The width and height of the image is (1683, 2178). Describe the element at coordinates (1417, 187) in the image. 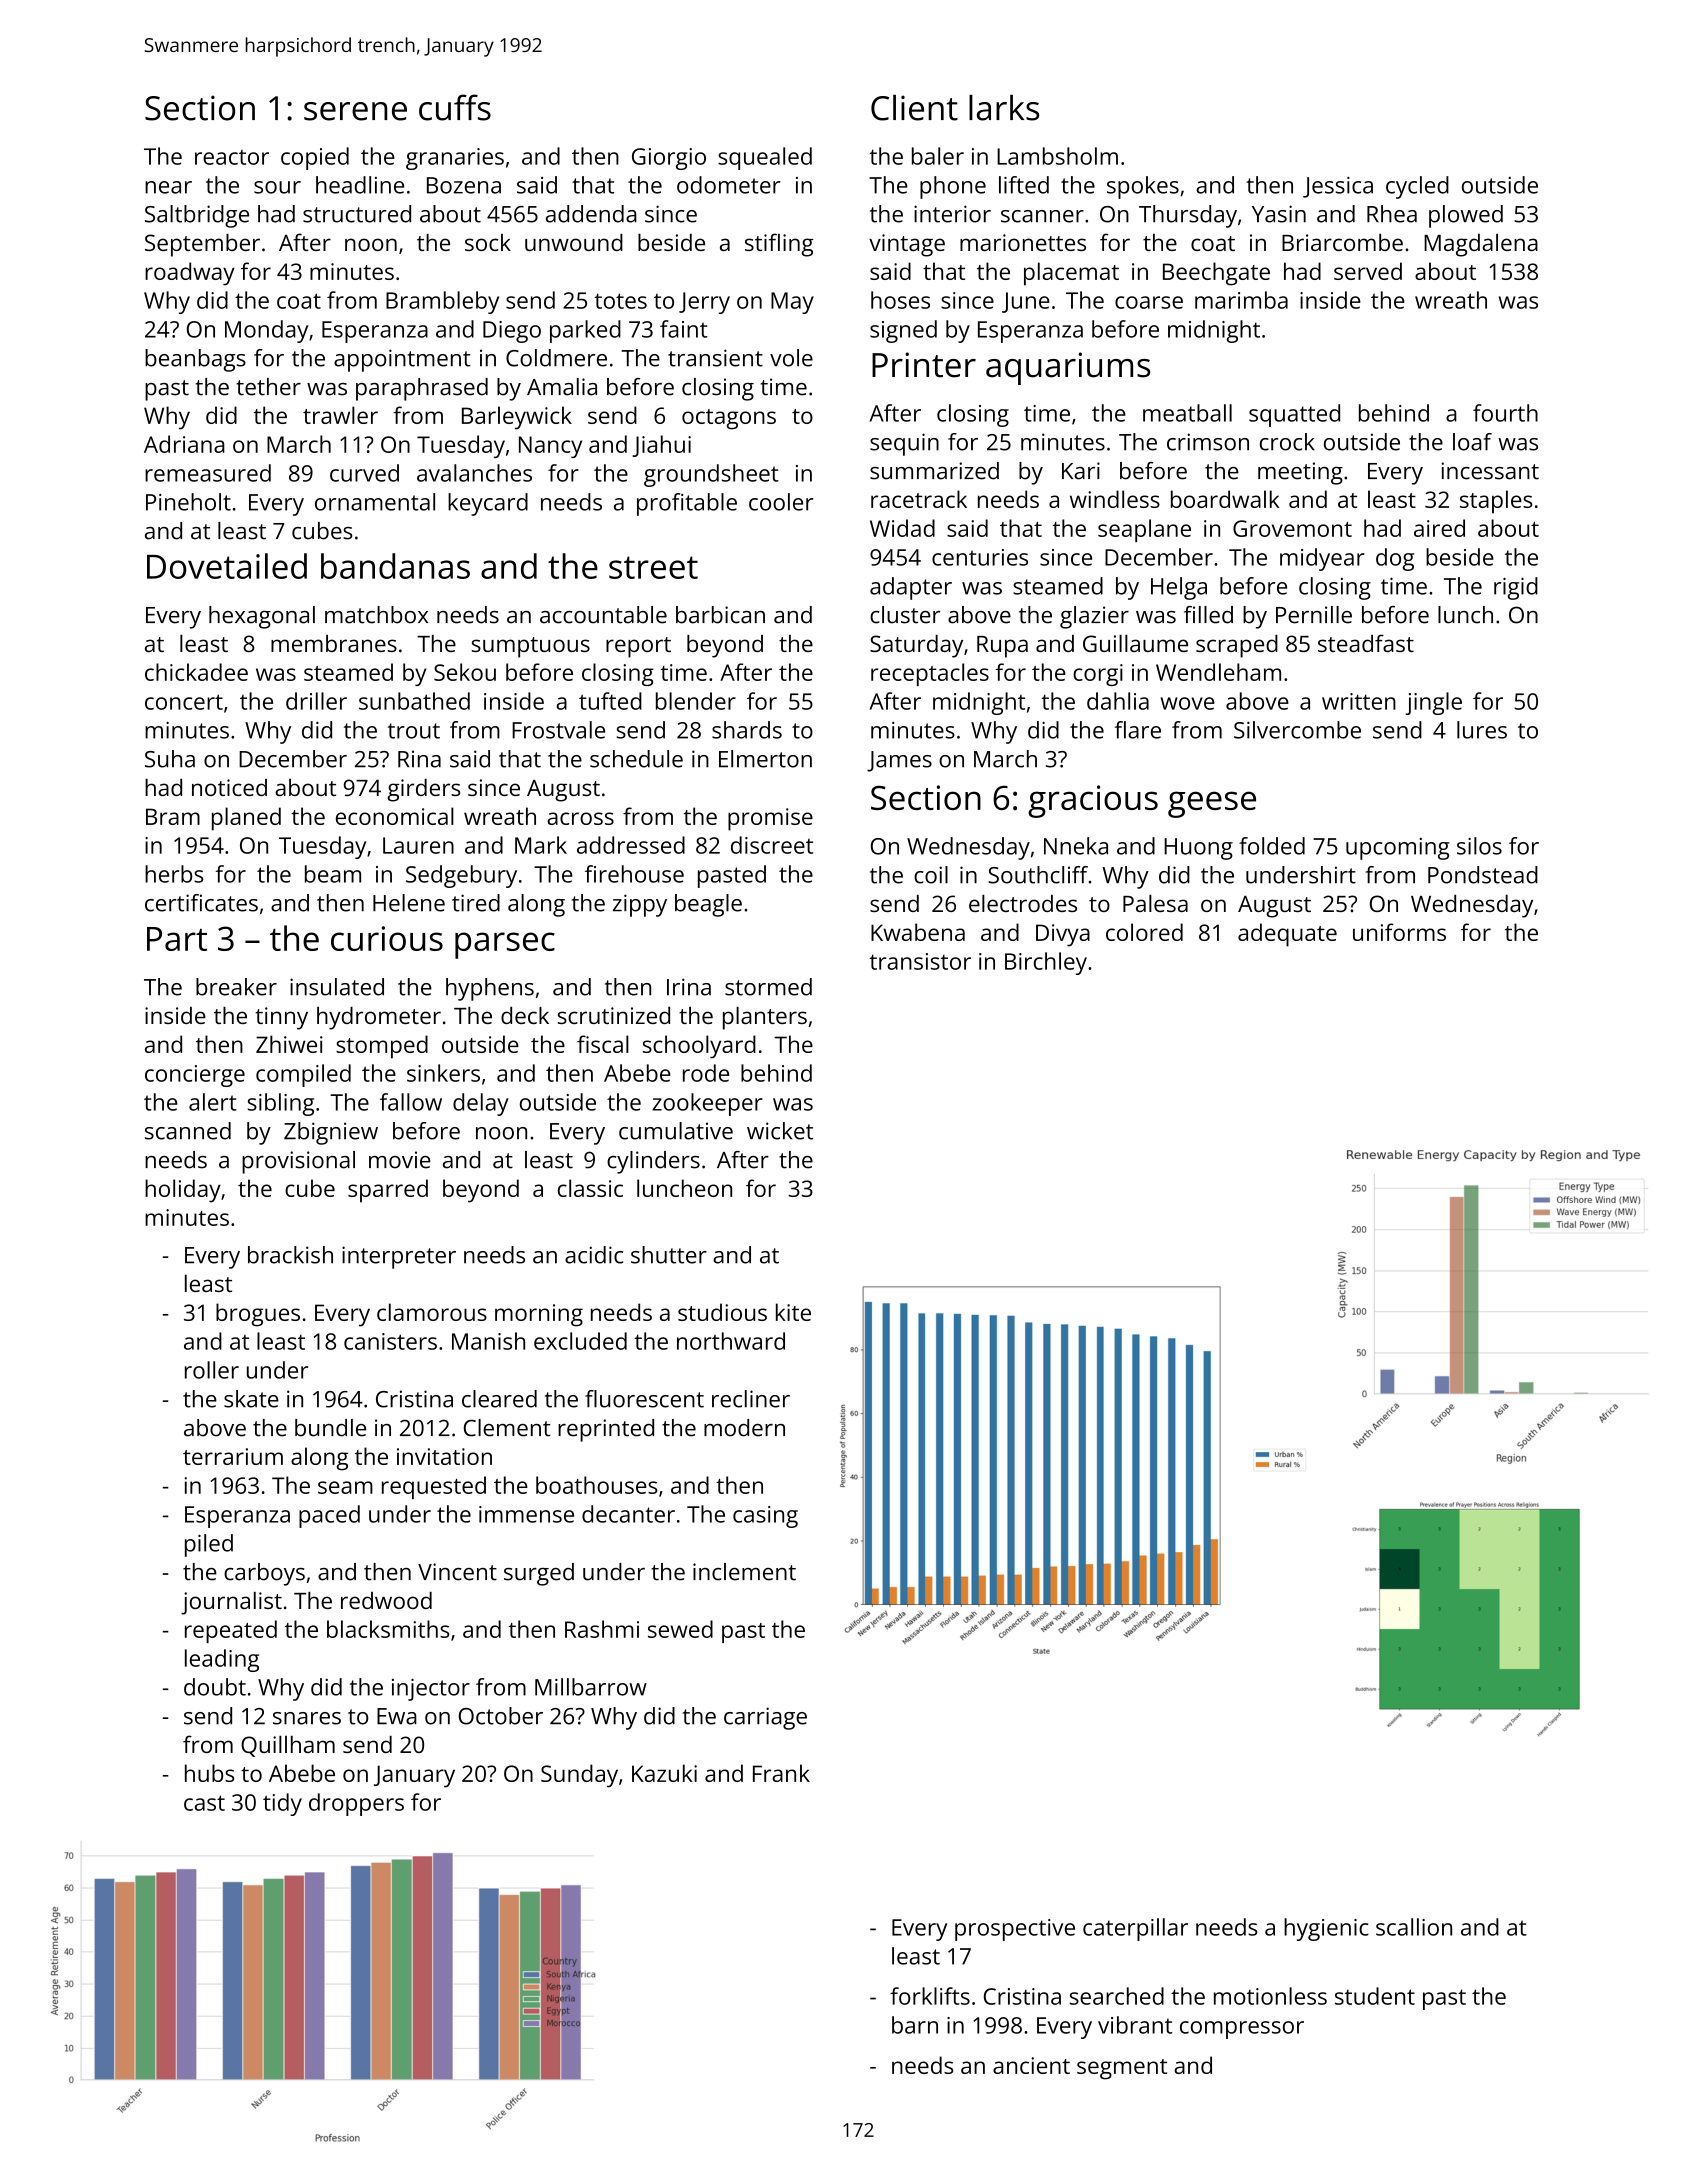

I see `cycled` at that location.
